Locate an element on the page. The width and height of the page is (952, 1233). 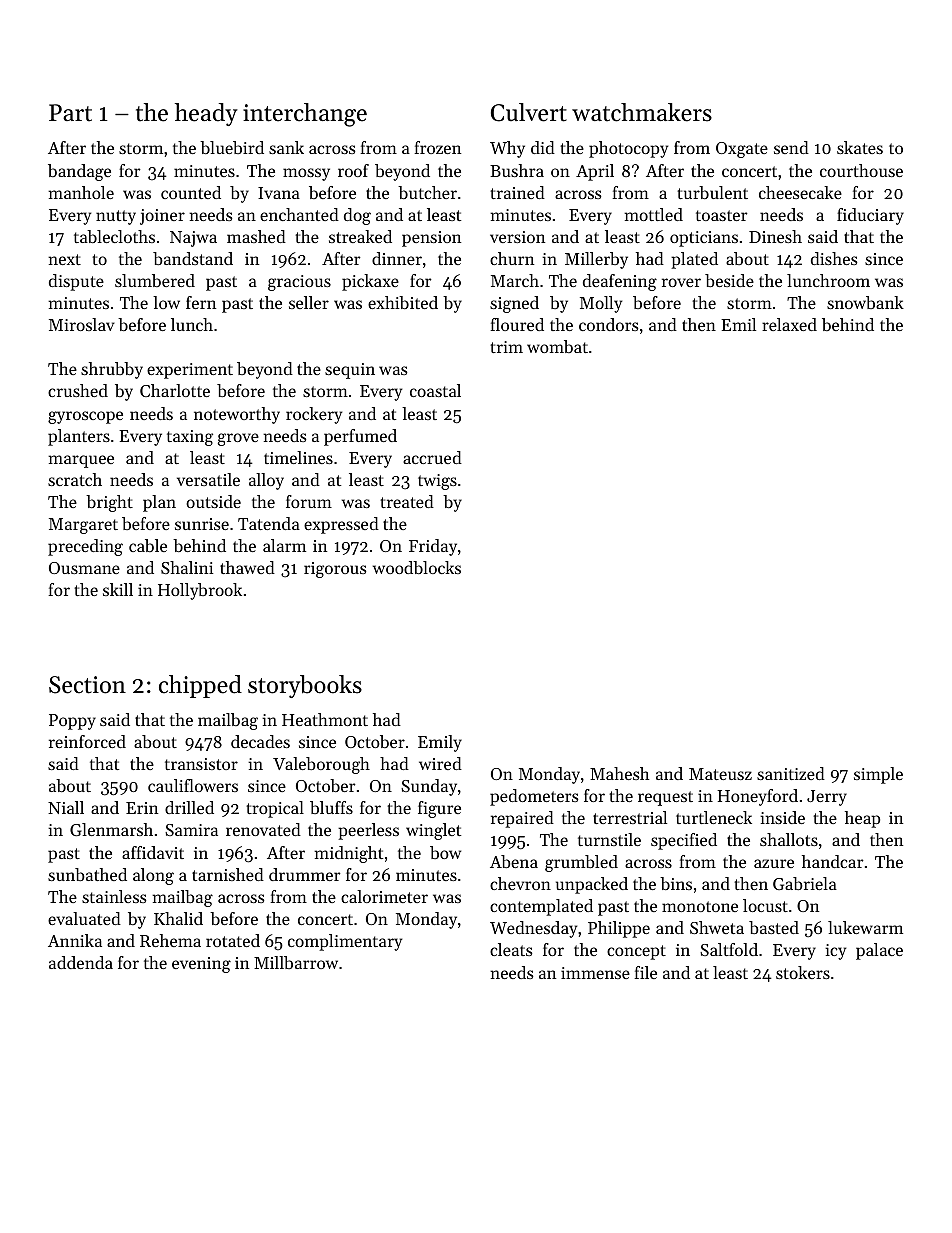
send is located at coordinates (791, 147).
